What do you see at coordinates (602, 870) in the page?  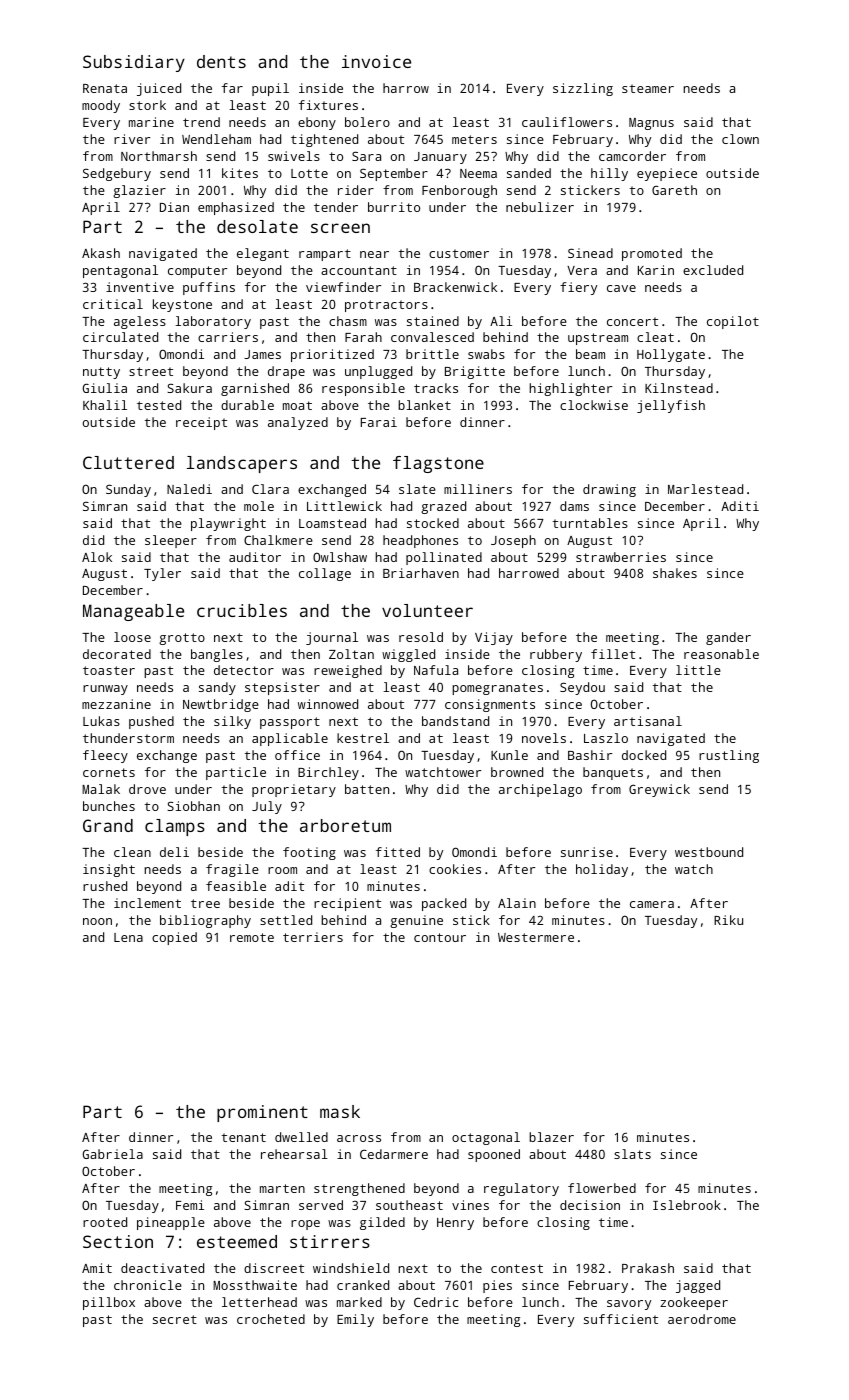 I see `holiday` at bounding box center [602, 870].
